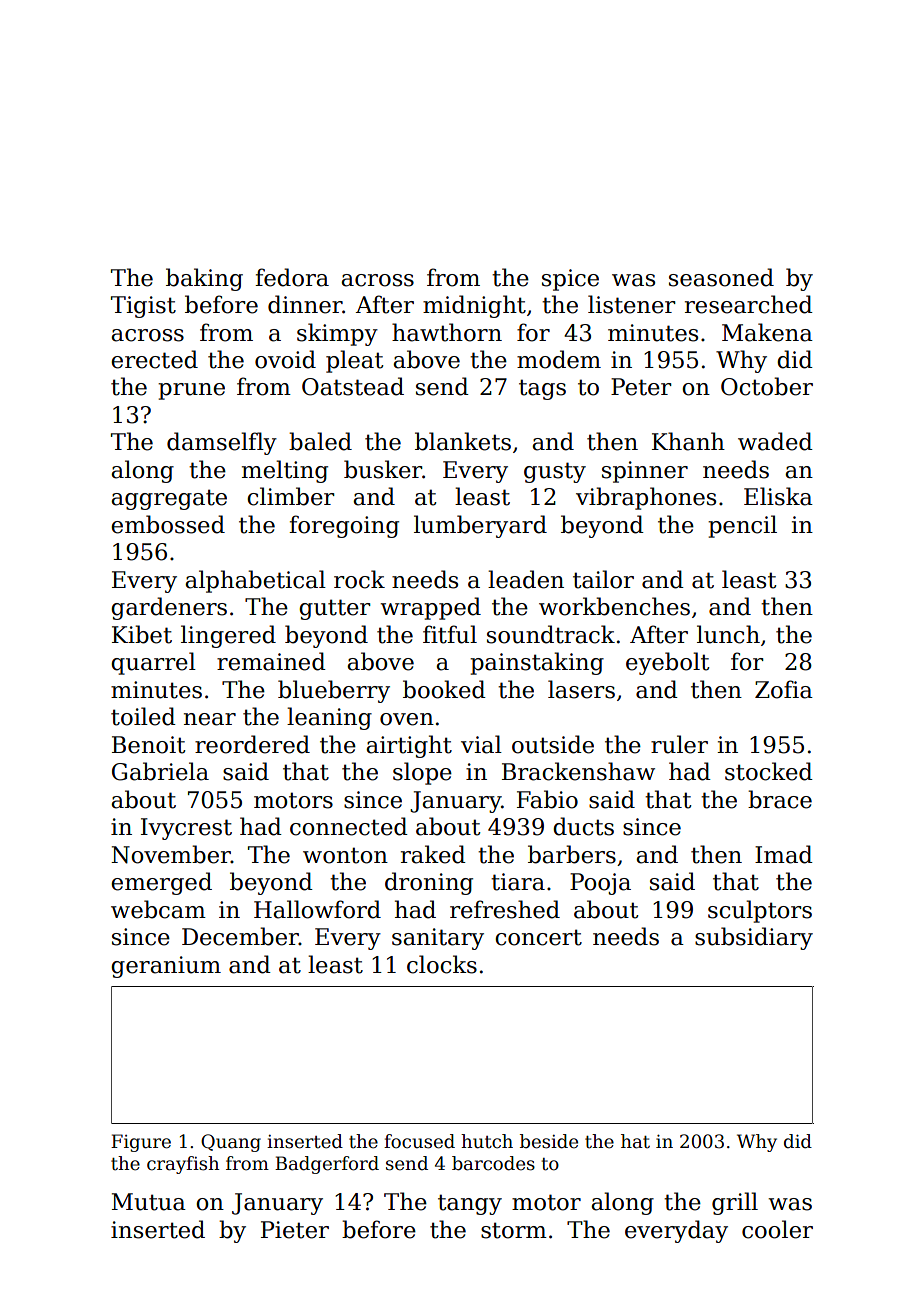  What do you see at coordinates (570, 280) in the screenshot?
I see `spice` at bounding box center [570, 280].
